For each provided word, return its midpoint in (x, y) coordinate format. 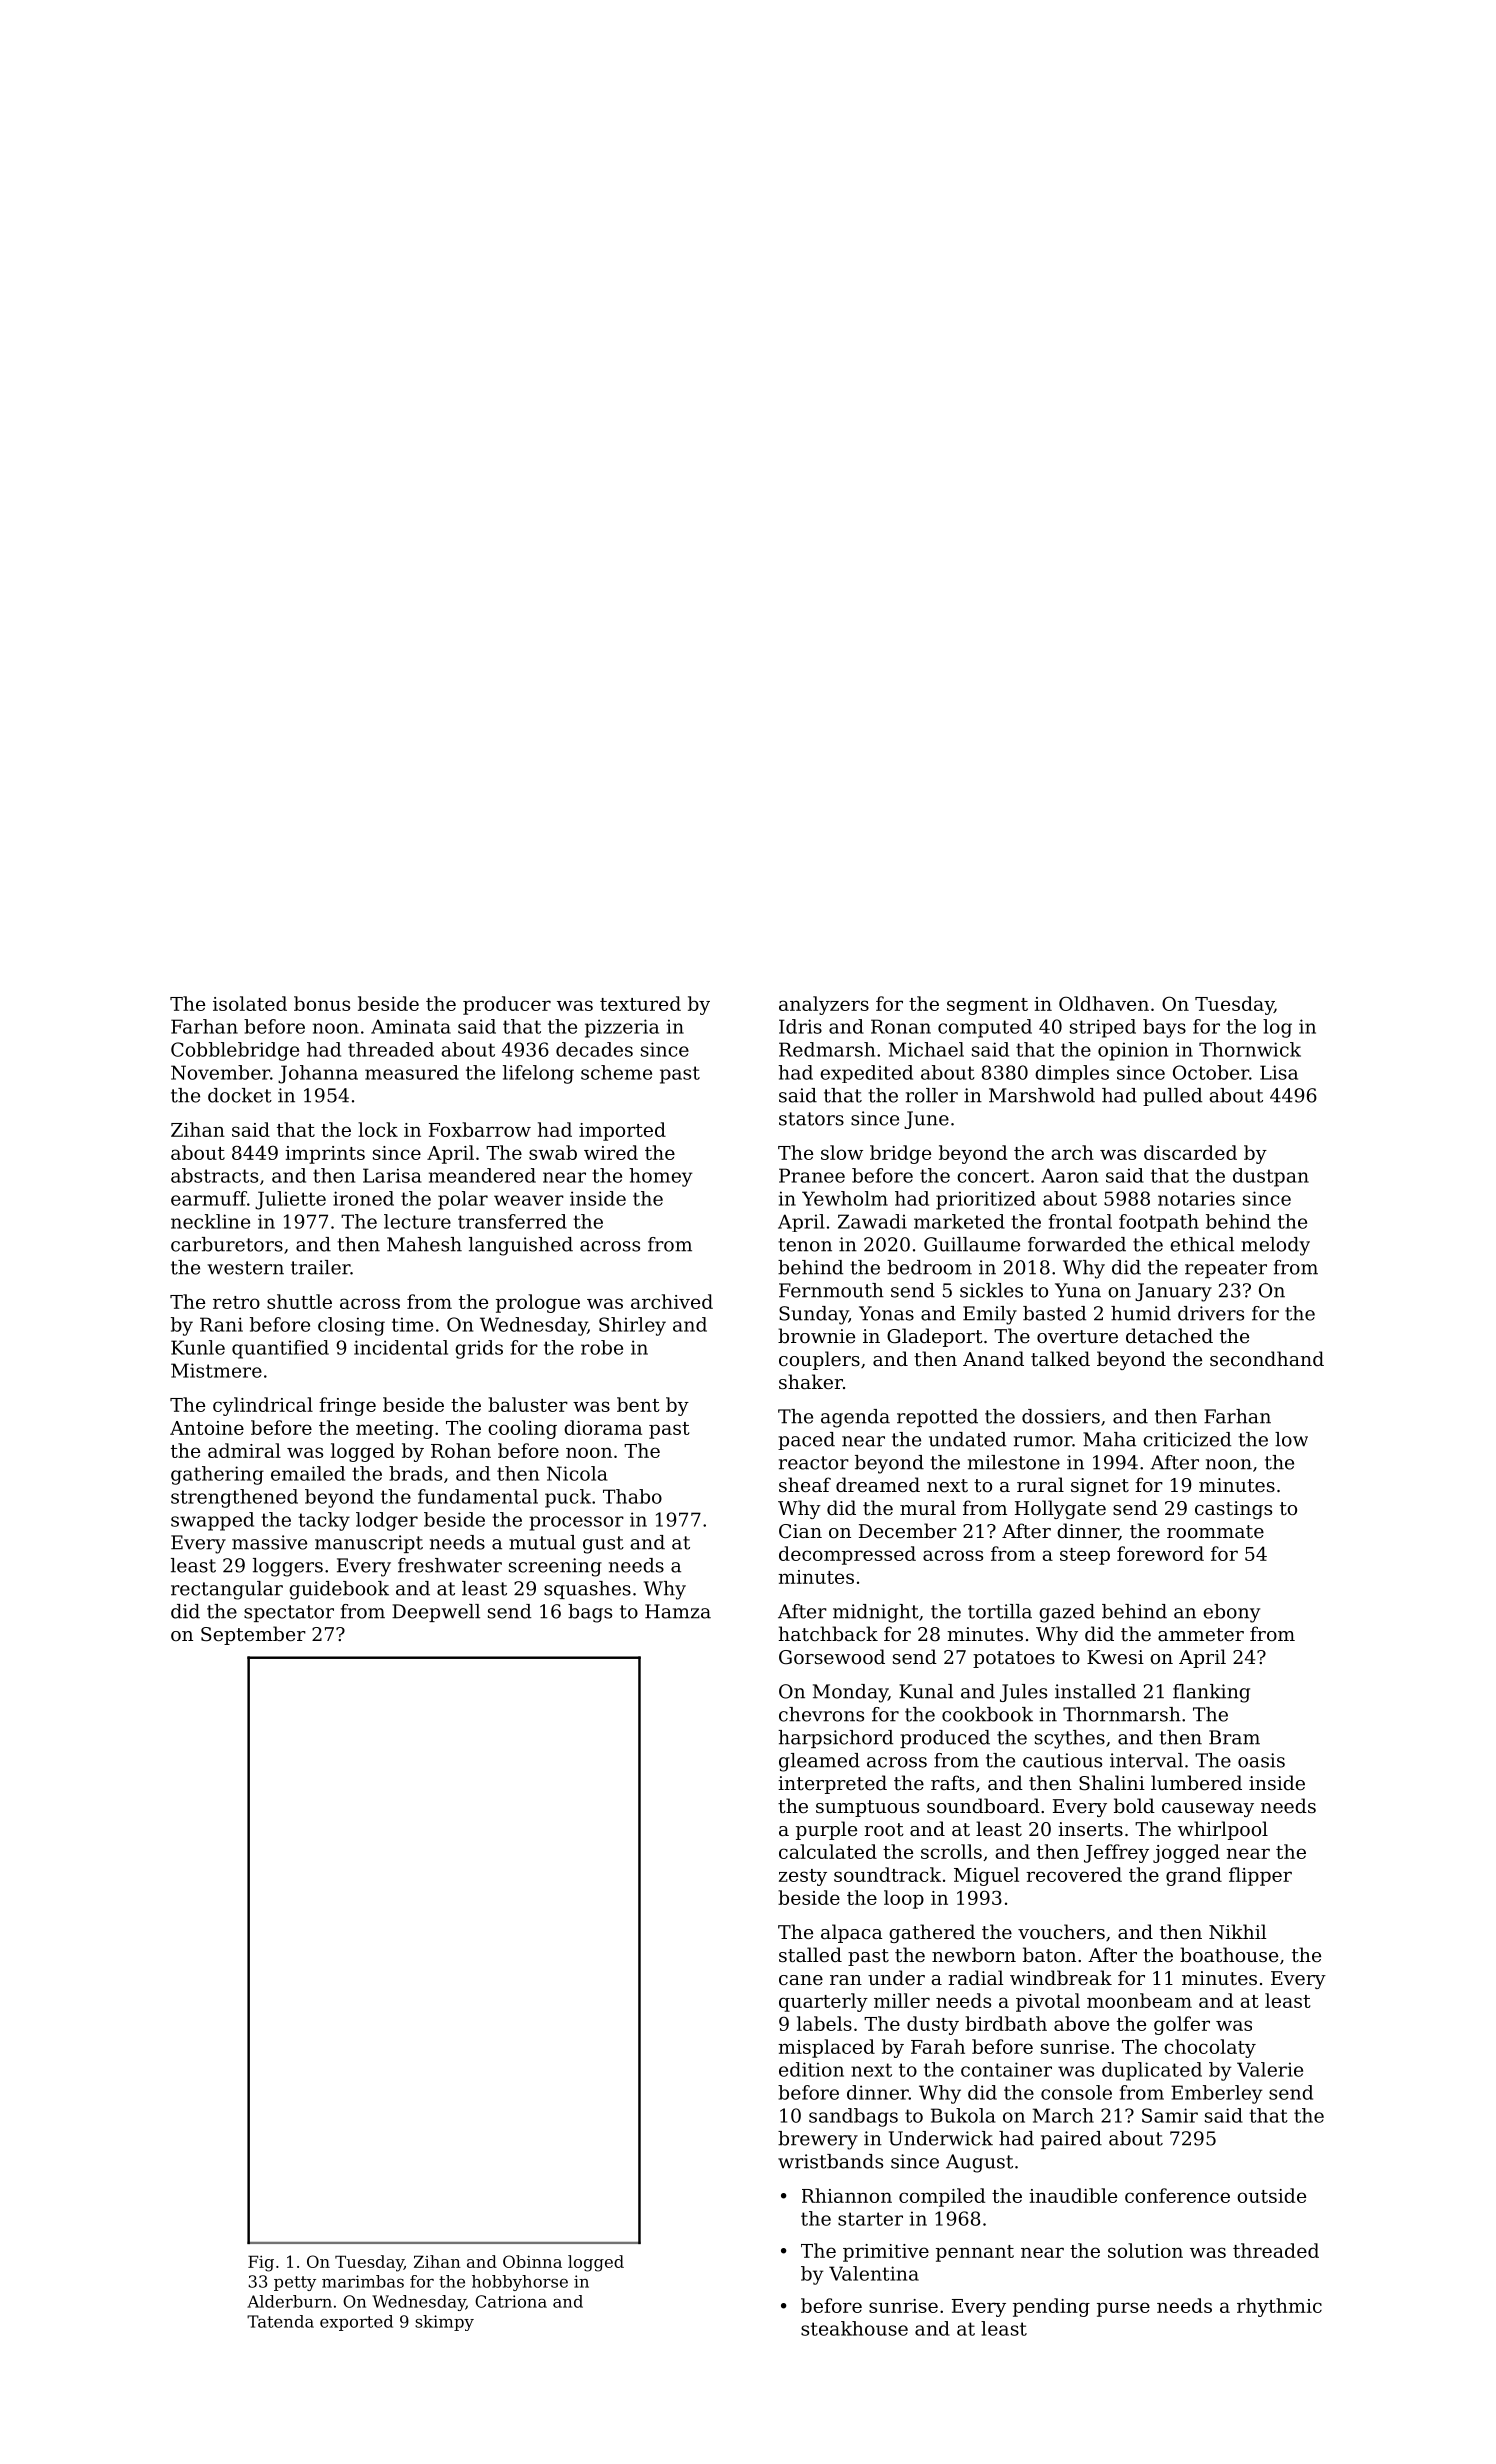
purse (1123, 2309)
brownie (816, 1335)
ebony (1231, 1613)
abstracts (214, 1175)
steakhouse (854, 2328)
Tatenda (280, 2321)
